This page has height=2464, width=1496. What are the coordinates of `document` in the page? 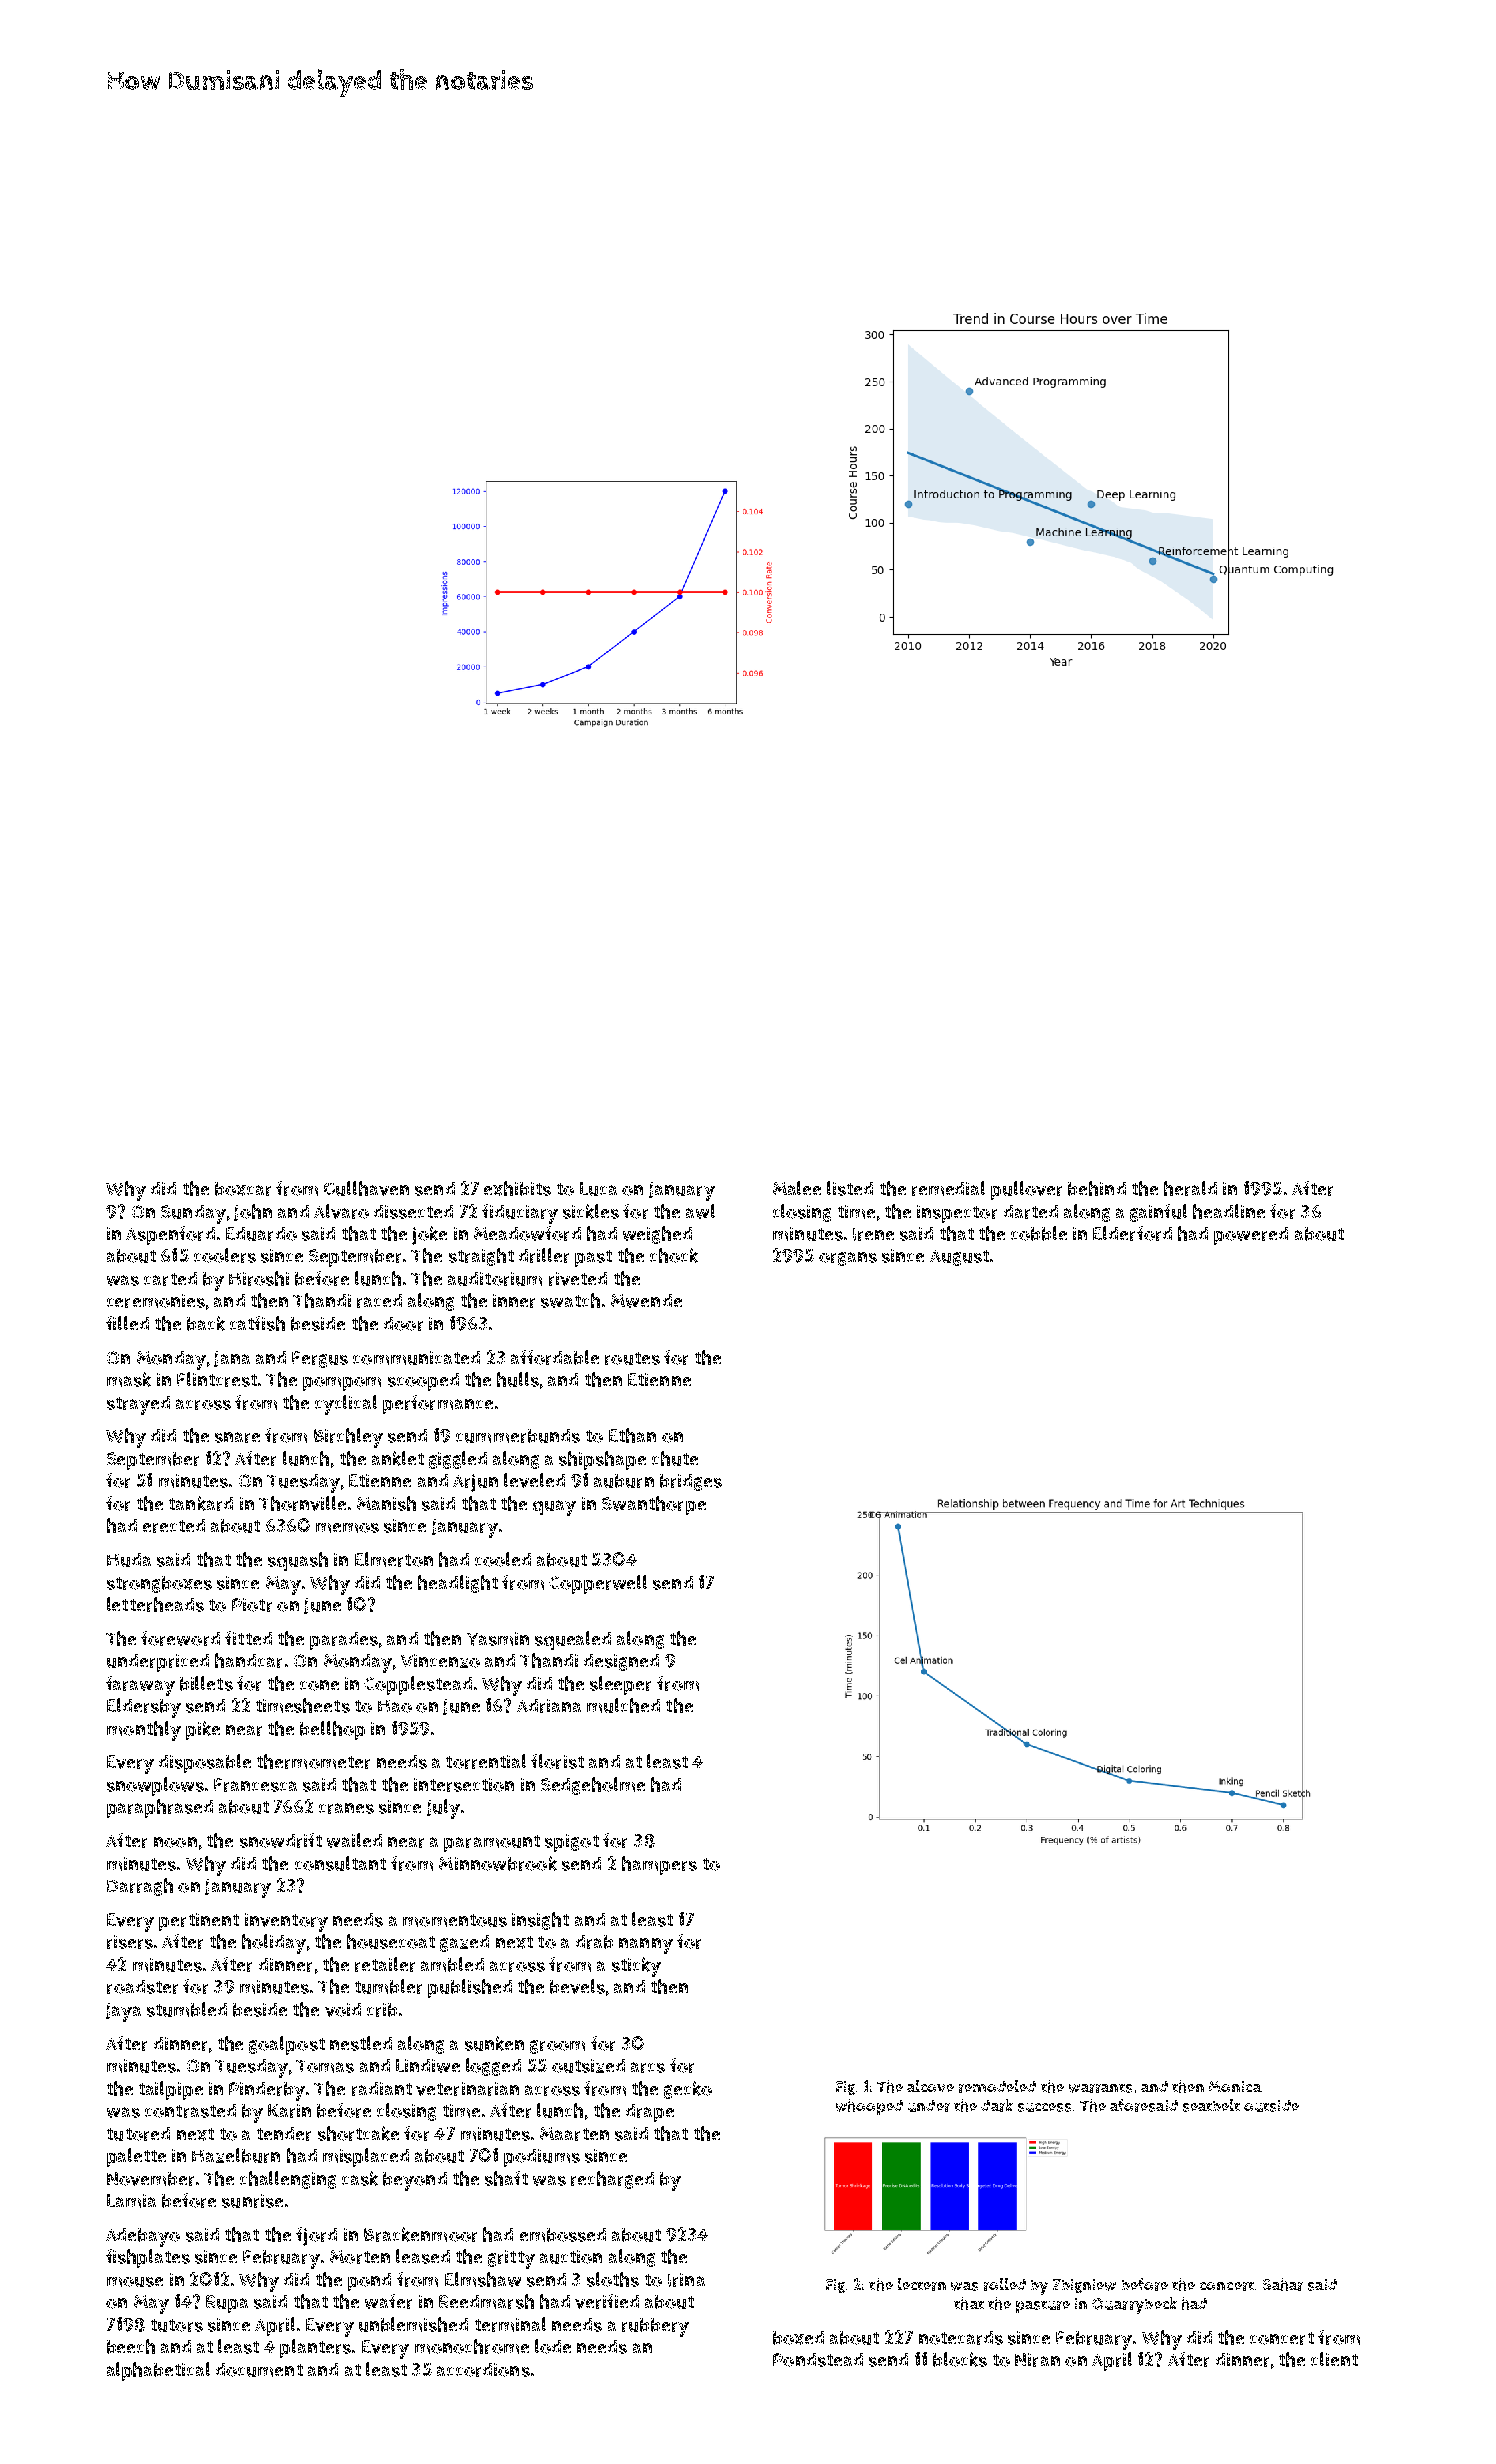 It's located at (259, 2370).
